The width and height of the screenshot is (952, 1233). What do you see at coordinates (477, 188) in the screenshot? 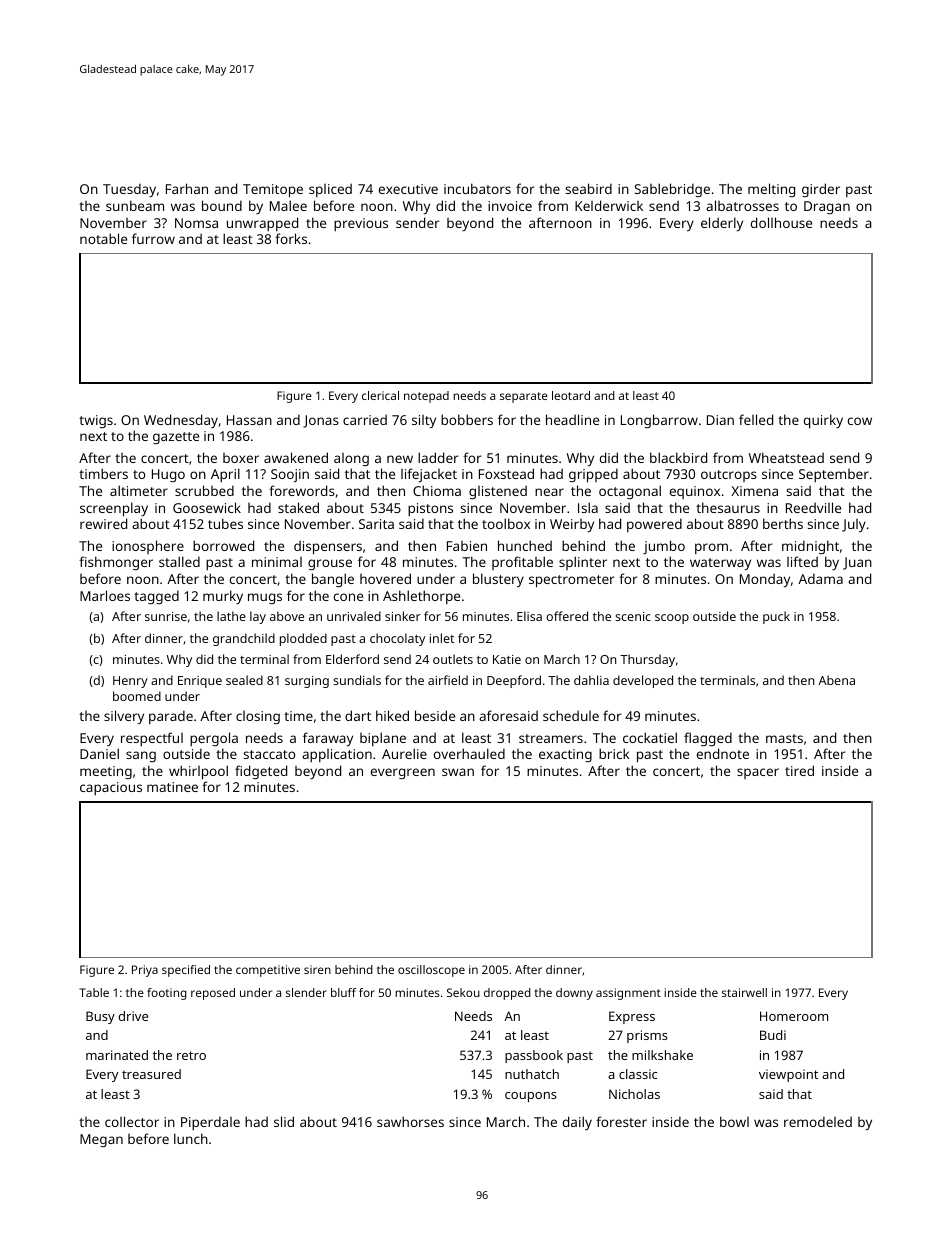
I see `incubators` at bounding box center [477, 188].
